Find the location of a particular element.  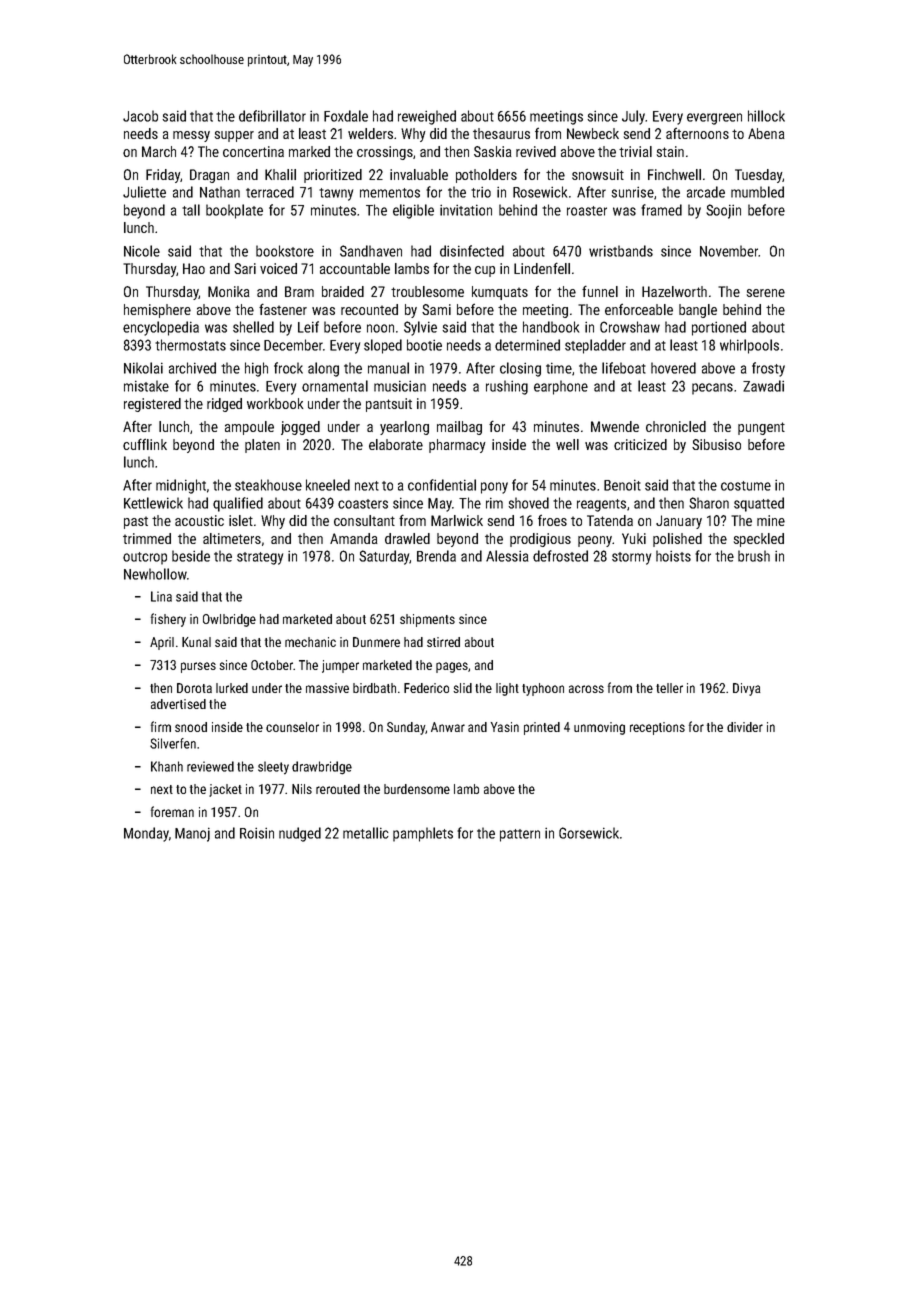

stain is located at coordinates (670, 151).
